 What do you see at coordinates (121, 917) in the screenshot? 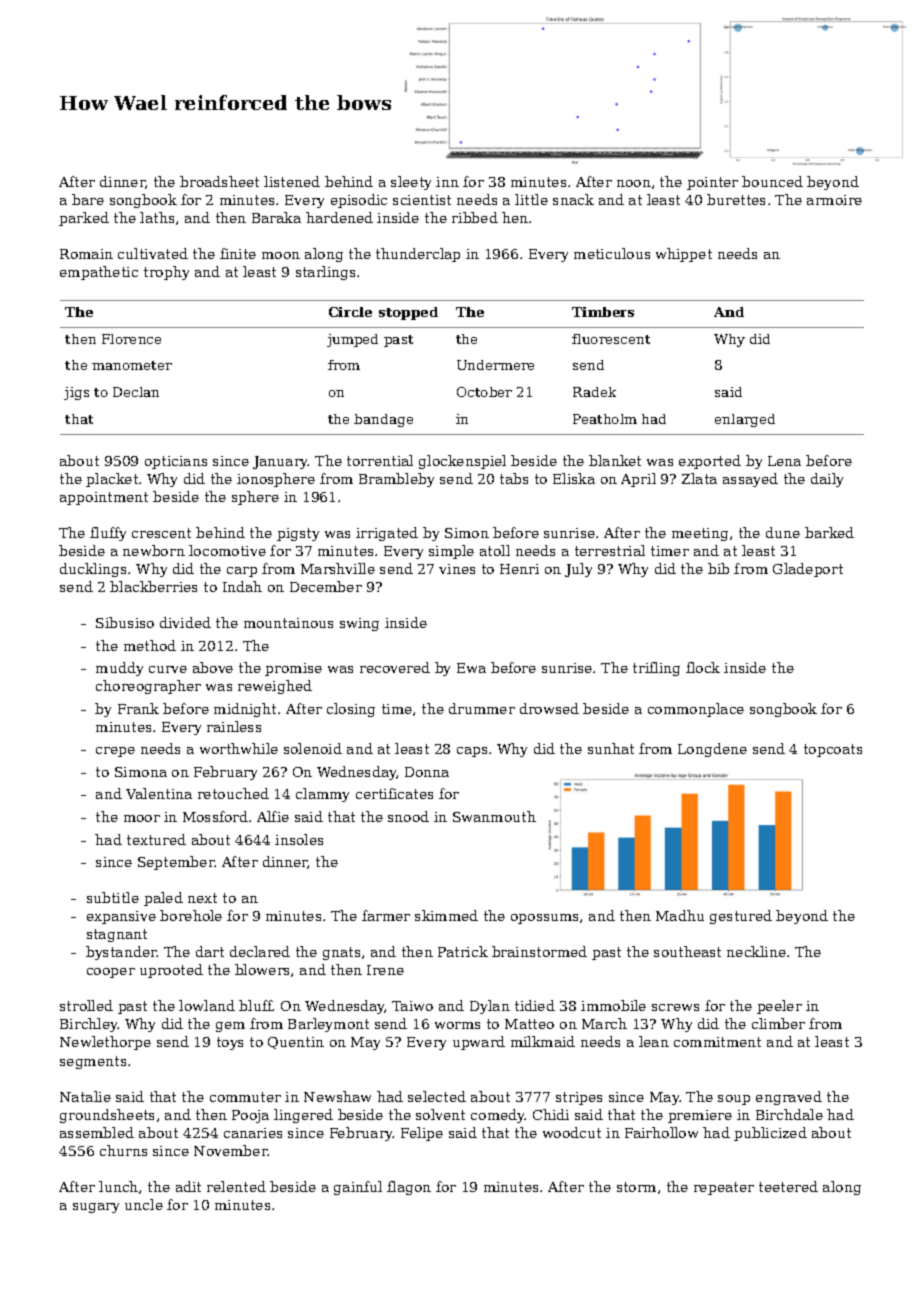
I see `expansive` at bounding box center [121, 917].
